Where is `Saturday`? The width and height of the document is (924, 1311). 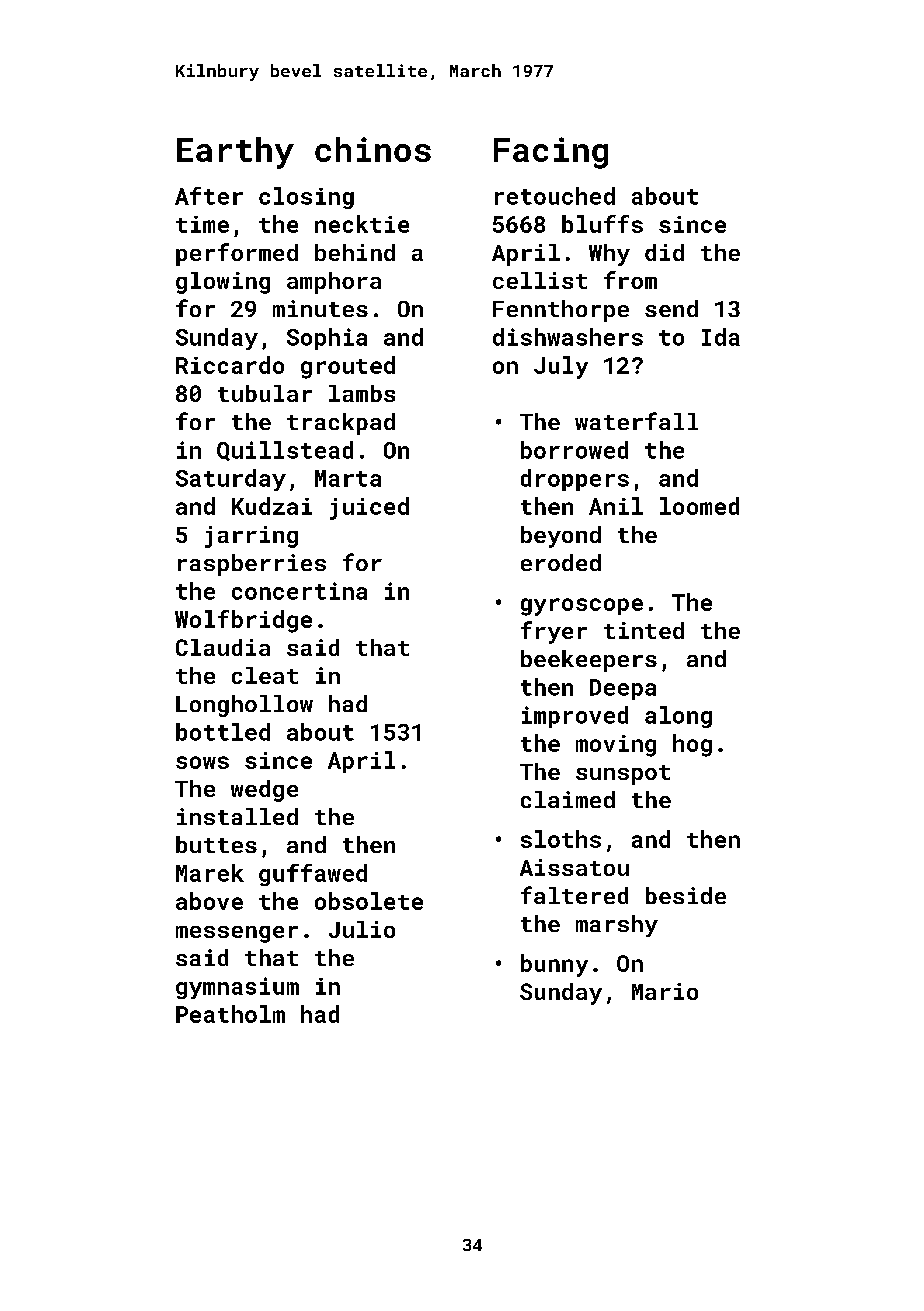 Saturday is located at coordinates (231, 480).
